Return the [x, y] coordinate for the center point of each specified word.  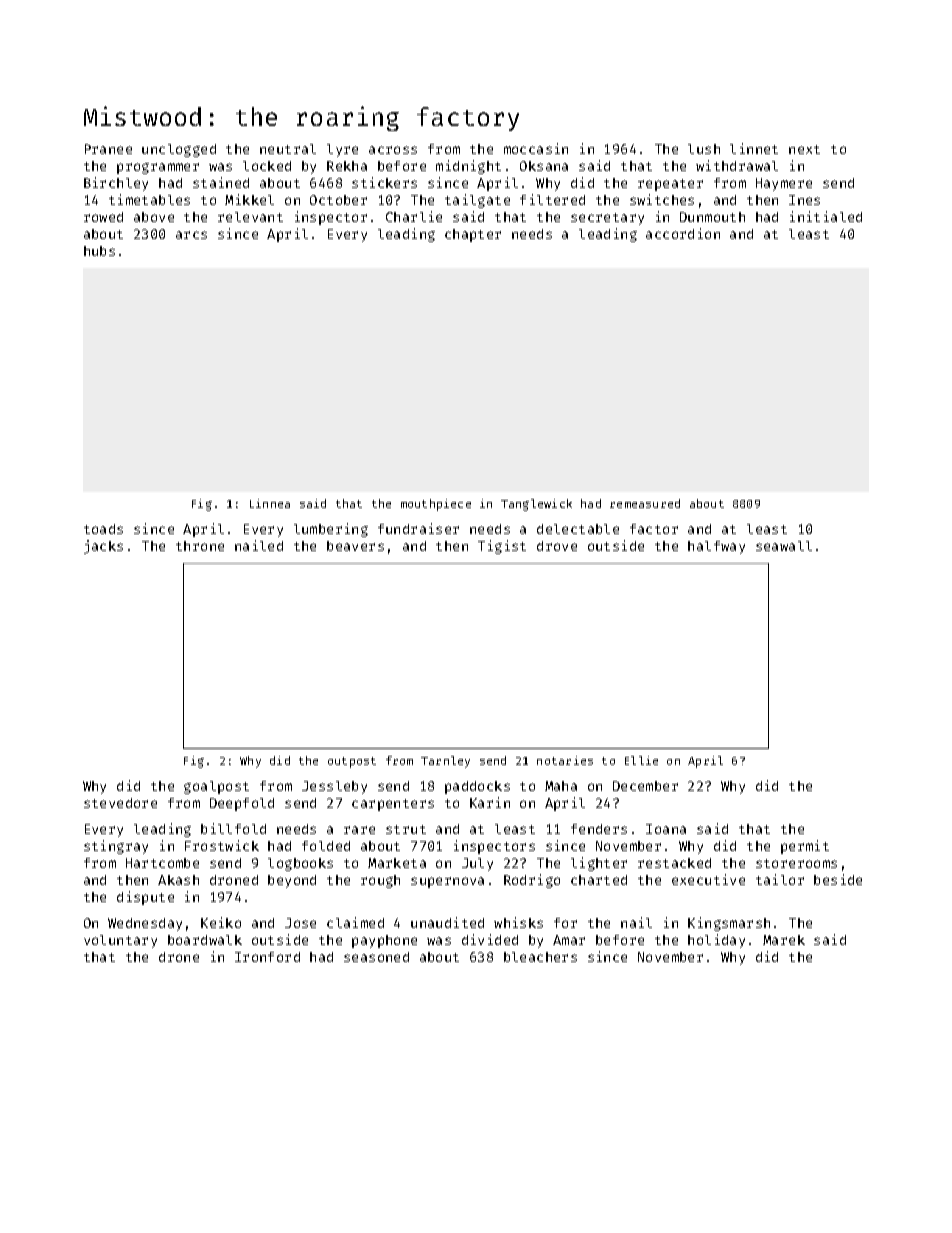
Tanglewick [536, 505]
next [804, 149]
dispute [145, 898]
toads [103, 529]
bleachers [540, 957]
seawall [784, 546]
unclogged [179, 150]
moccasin [536, 148]
